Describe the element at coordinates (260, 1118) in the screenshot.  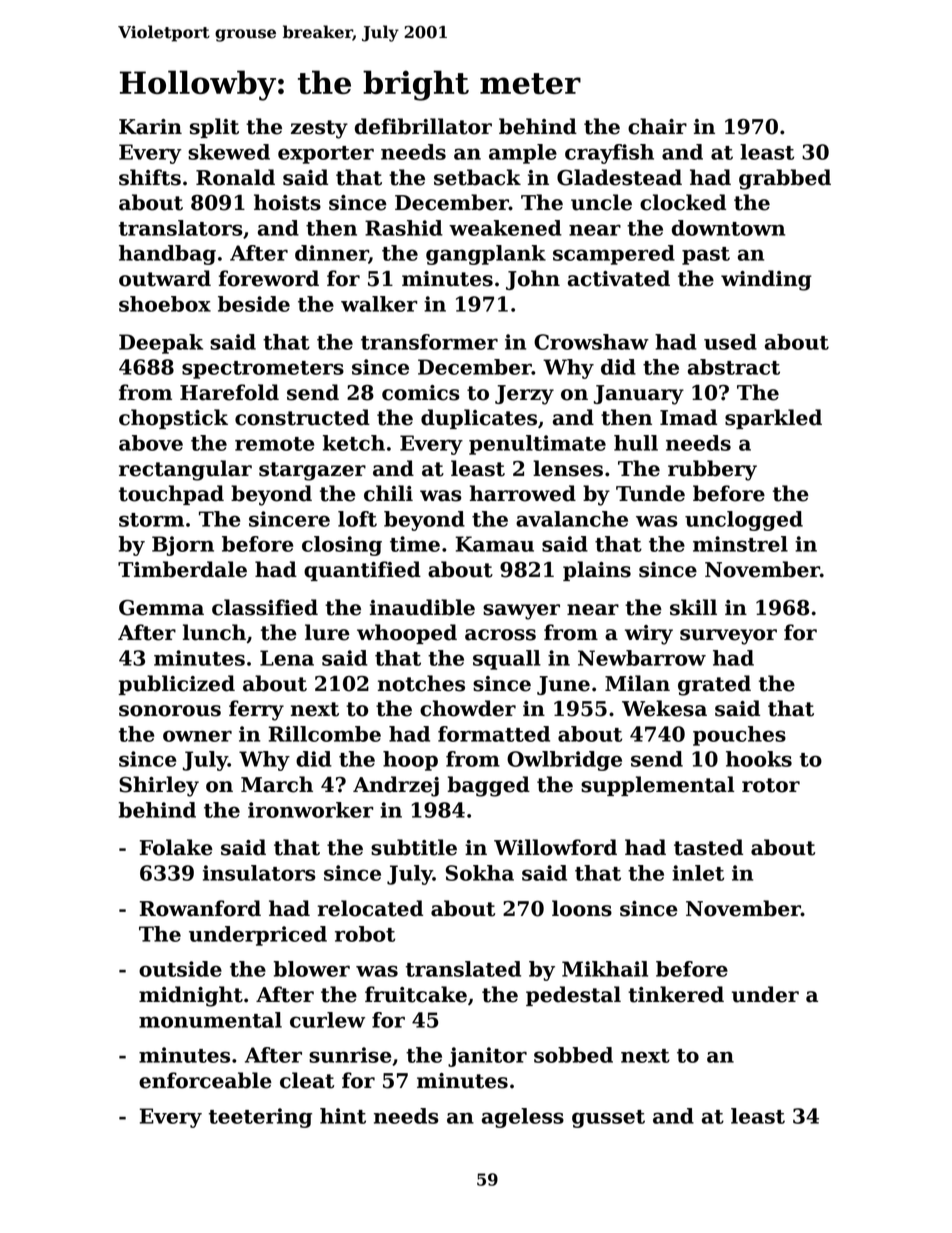
I see `teetering` at that location.
